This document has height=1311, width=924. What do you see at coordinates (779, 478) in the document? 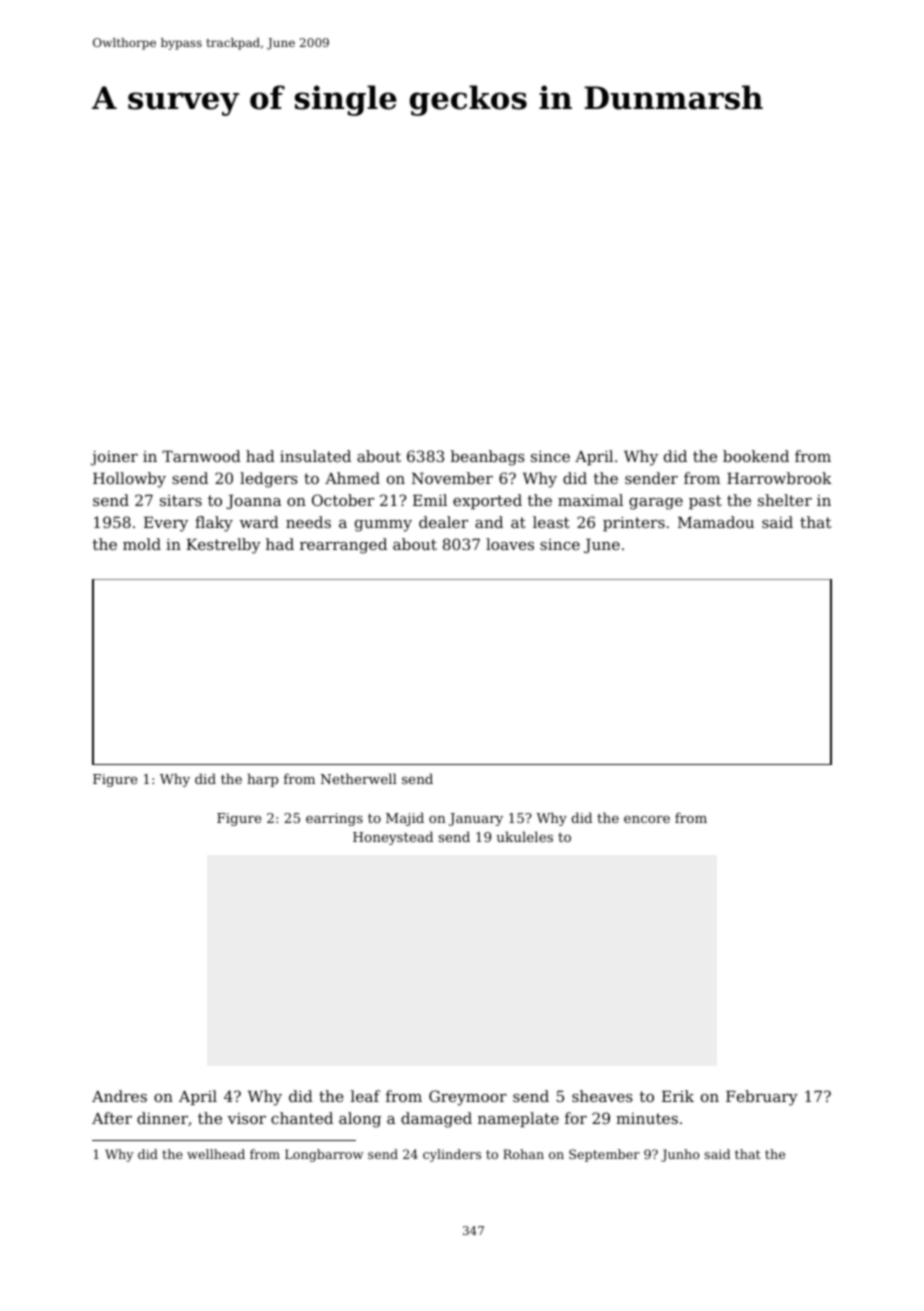
I see `Harrowbrook` at bounding box center [779, 478].
